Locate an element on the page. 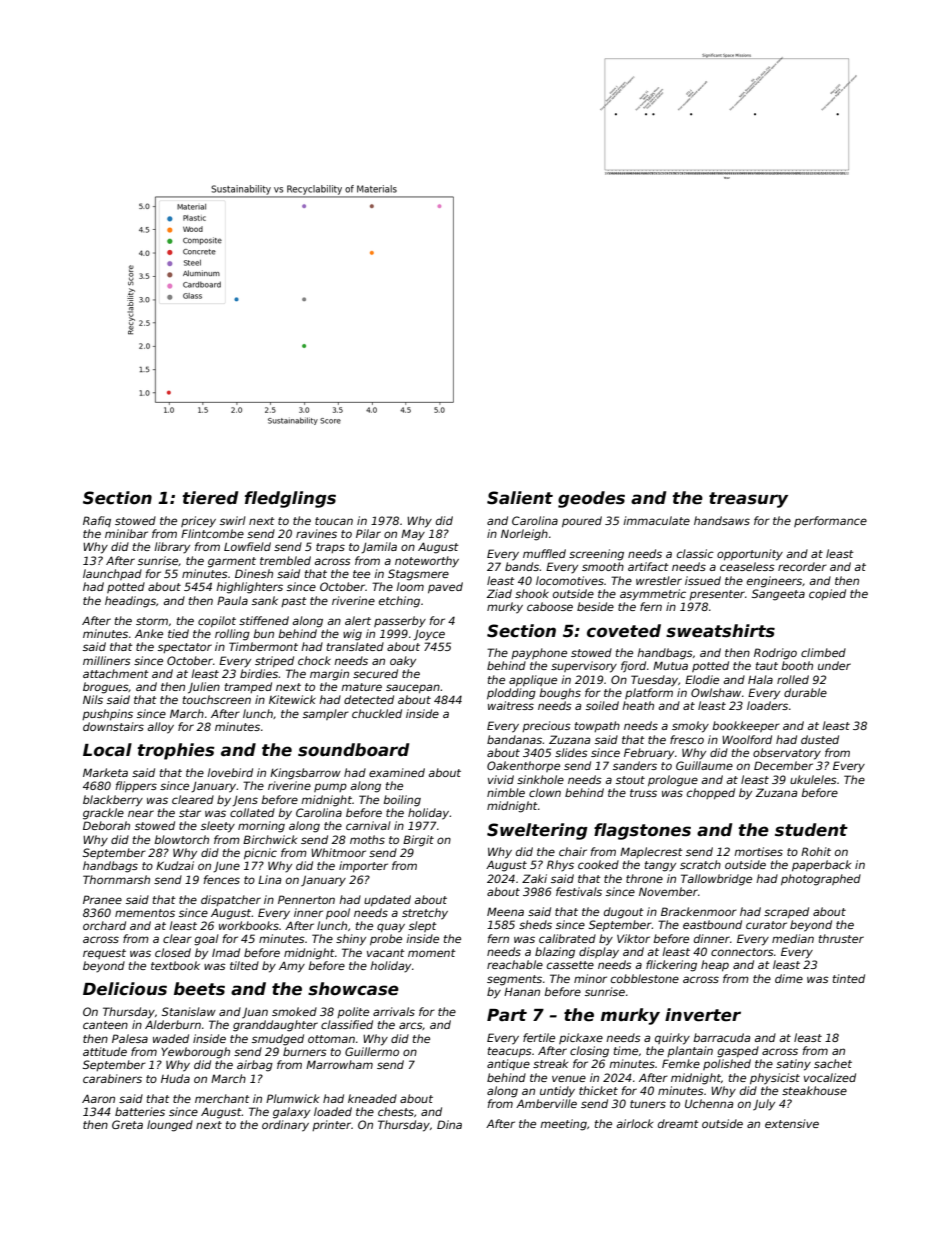 The image size is (952, 1233). Rohit is located at coordinates (816, 851).
